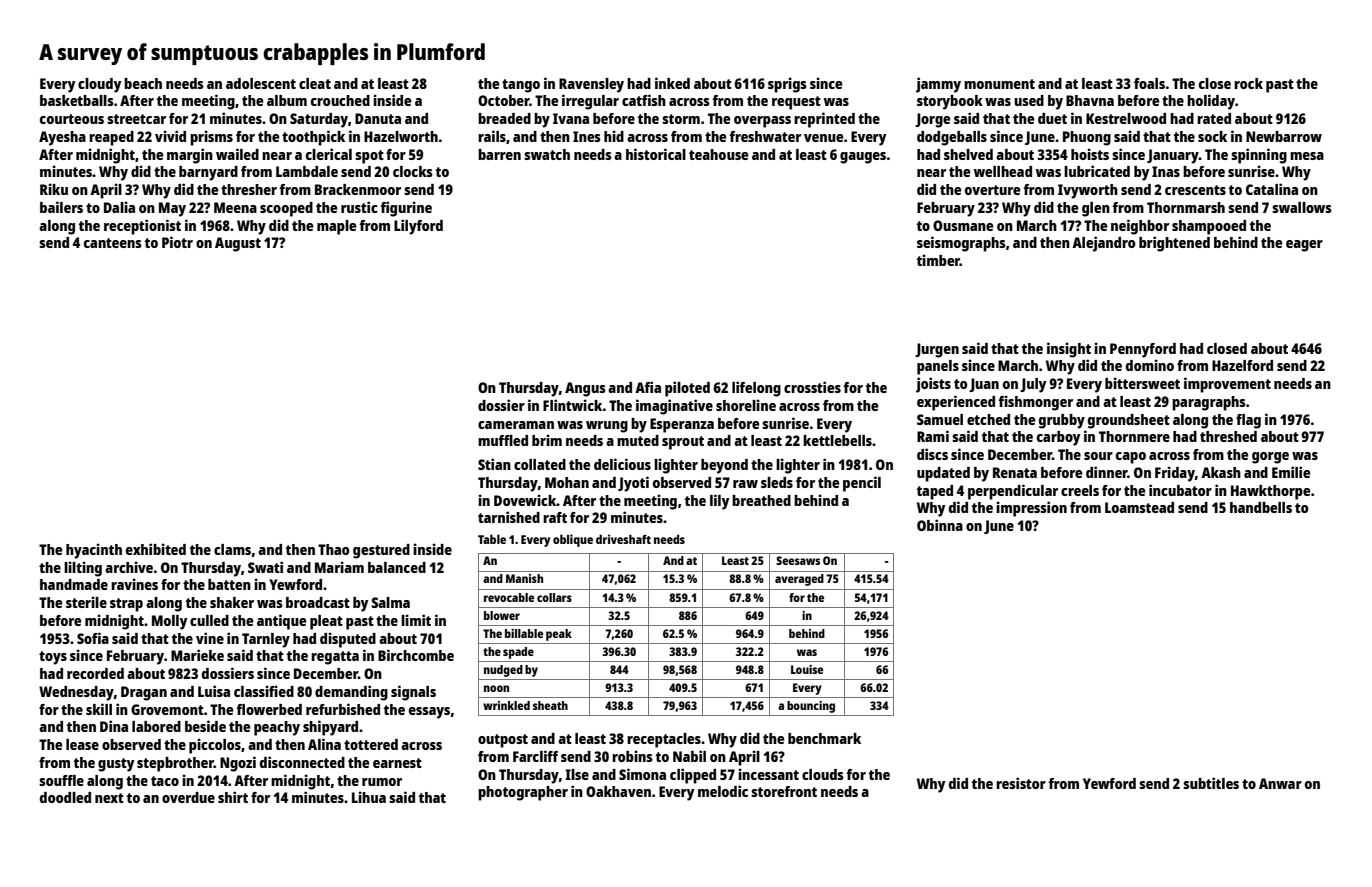 The height and width of the page is (887, 1372). I want to click on Ayesha, so click(62, 138).
